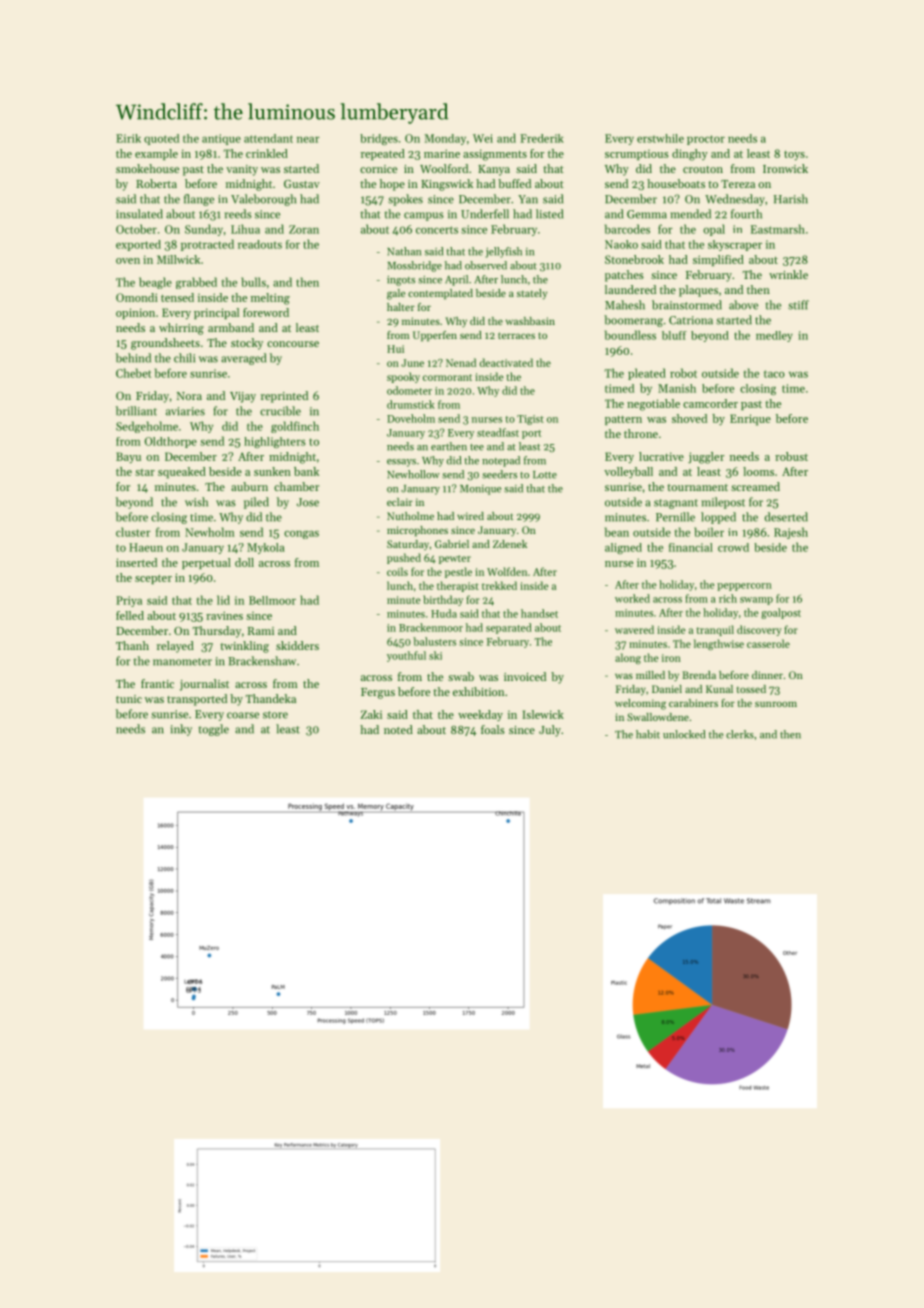 The image size is (924, 1308). Describe the element at coordinates (683, 373) in the screenshot. I see `robot` at that location.
